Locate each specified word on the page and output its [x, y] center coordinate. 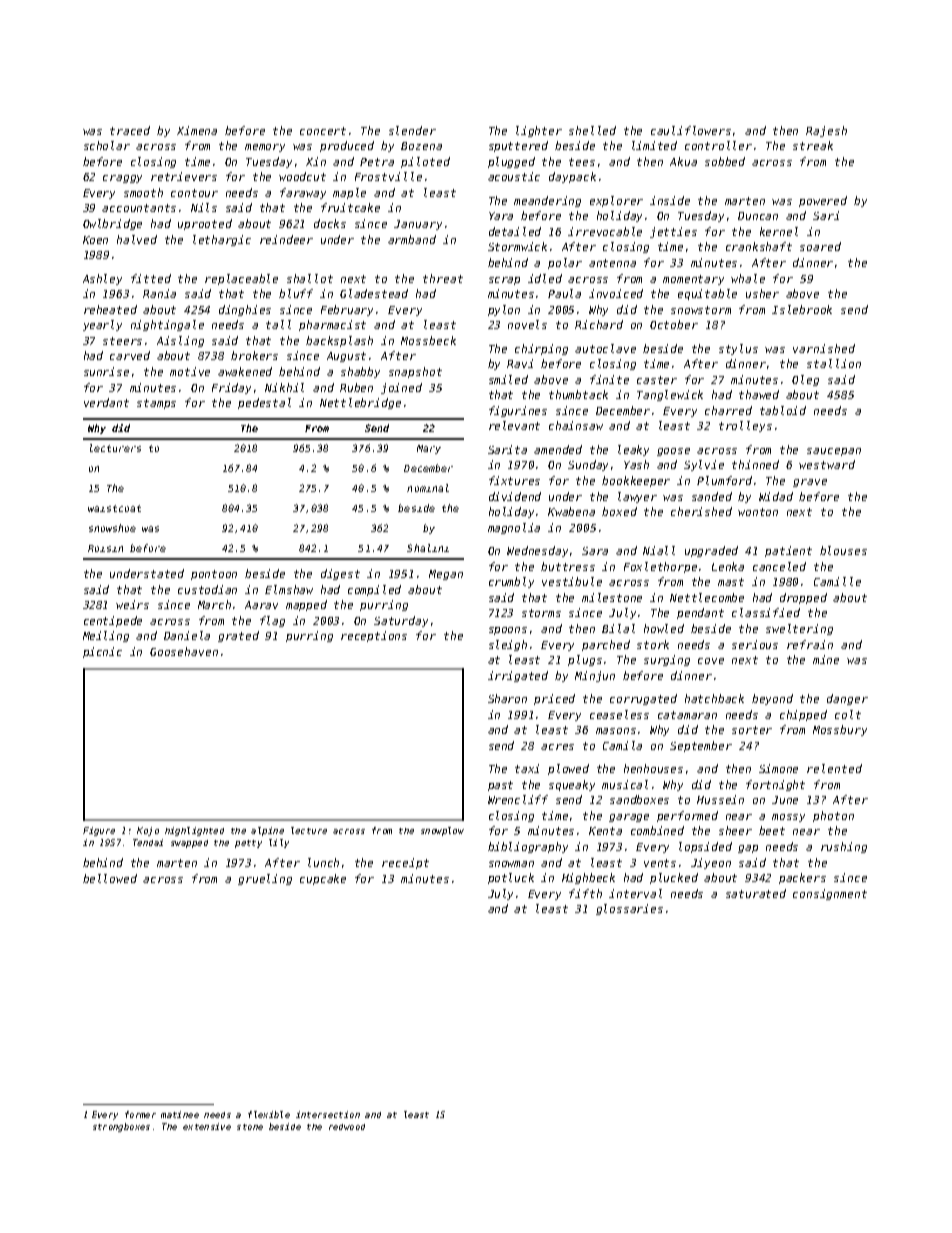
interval [635, 893]
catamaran [687, 715]
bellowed [110, 878]
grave [810, 483]
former [140, 1114]
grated [238, 636]
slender [412, 130]
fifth [585, 893]
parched [606, 645]
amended [558, 449]
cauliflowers [691, 130]
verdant [106, 402]
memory [265, 148]
